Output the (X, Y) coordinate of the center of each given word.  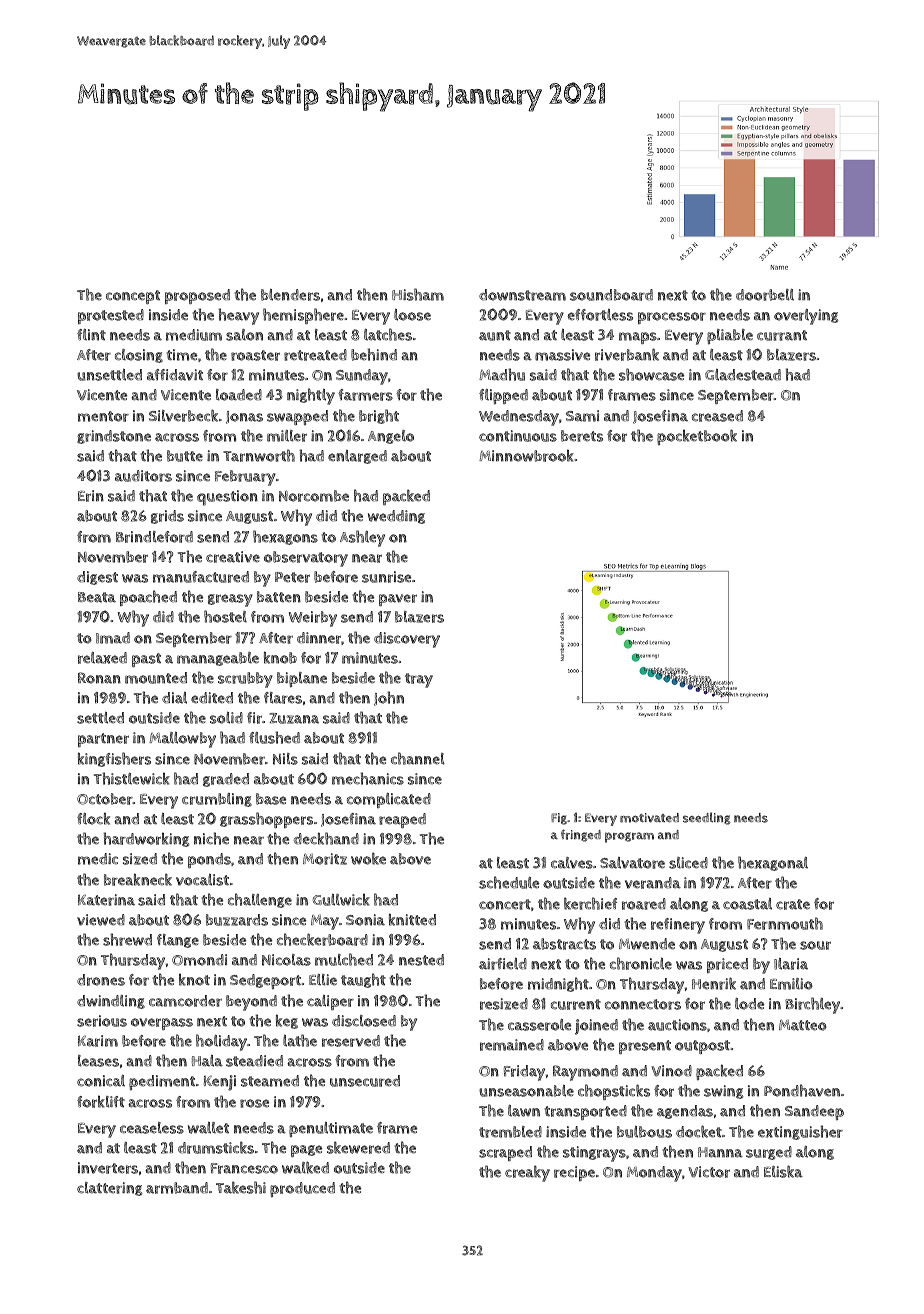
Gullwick (341, 899)
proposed (197, 296)
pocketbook (697, 437)
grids (167, 517)
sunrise (386, 577)
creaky (527, 1174)
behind (374, 354)
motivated (649, 818)
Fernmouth (785, 923)
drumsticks (216, 1148)
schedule (509, 882)
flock (93, 818)
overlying (806, 317)
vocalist (202, 880)
